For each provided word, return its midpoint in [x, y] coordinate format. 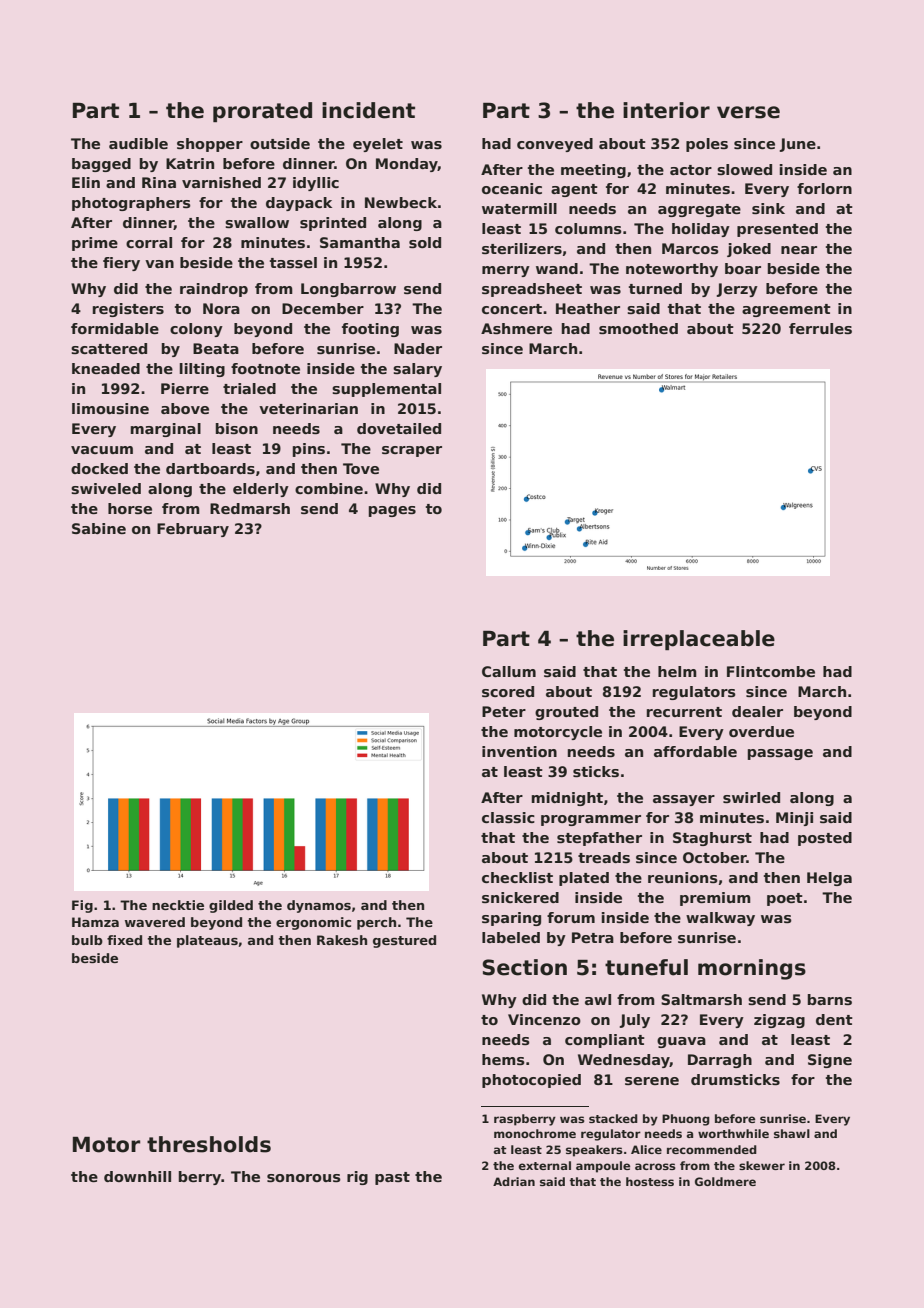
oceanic [512, 188]
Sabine [99, 528]
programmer [591, 820]
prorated [262, 112]
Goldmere [725, 1181]
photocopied [531, 1081]
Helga [829, 879]
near [799, 250]
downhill [137, 1176]
